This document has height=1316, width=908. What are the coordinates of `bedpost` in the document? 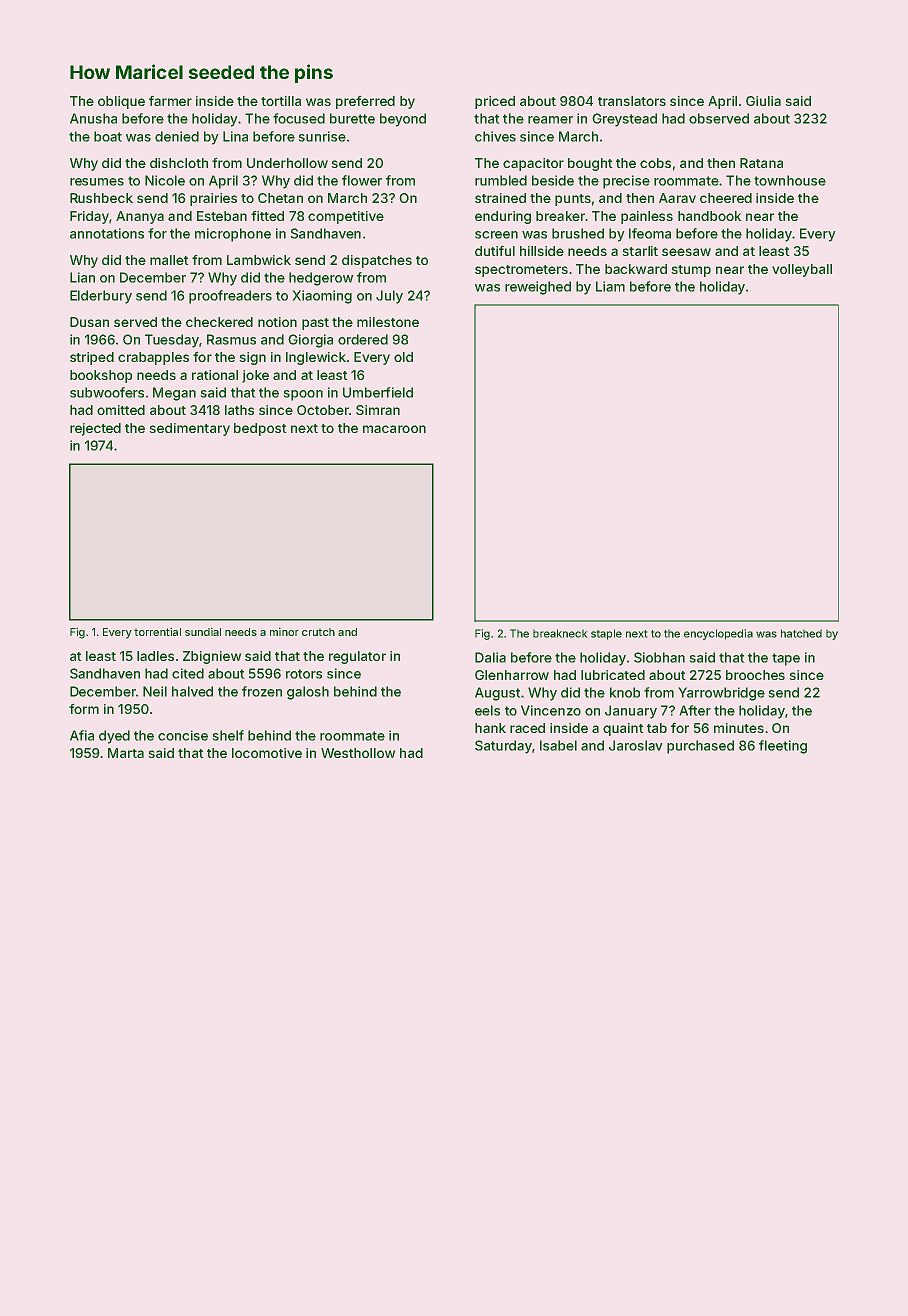 It's located at (260, 429).
